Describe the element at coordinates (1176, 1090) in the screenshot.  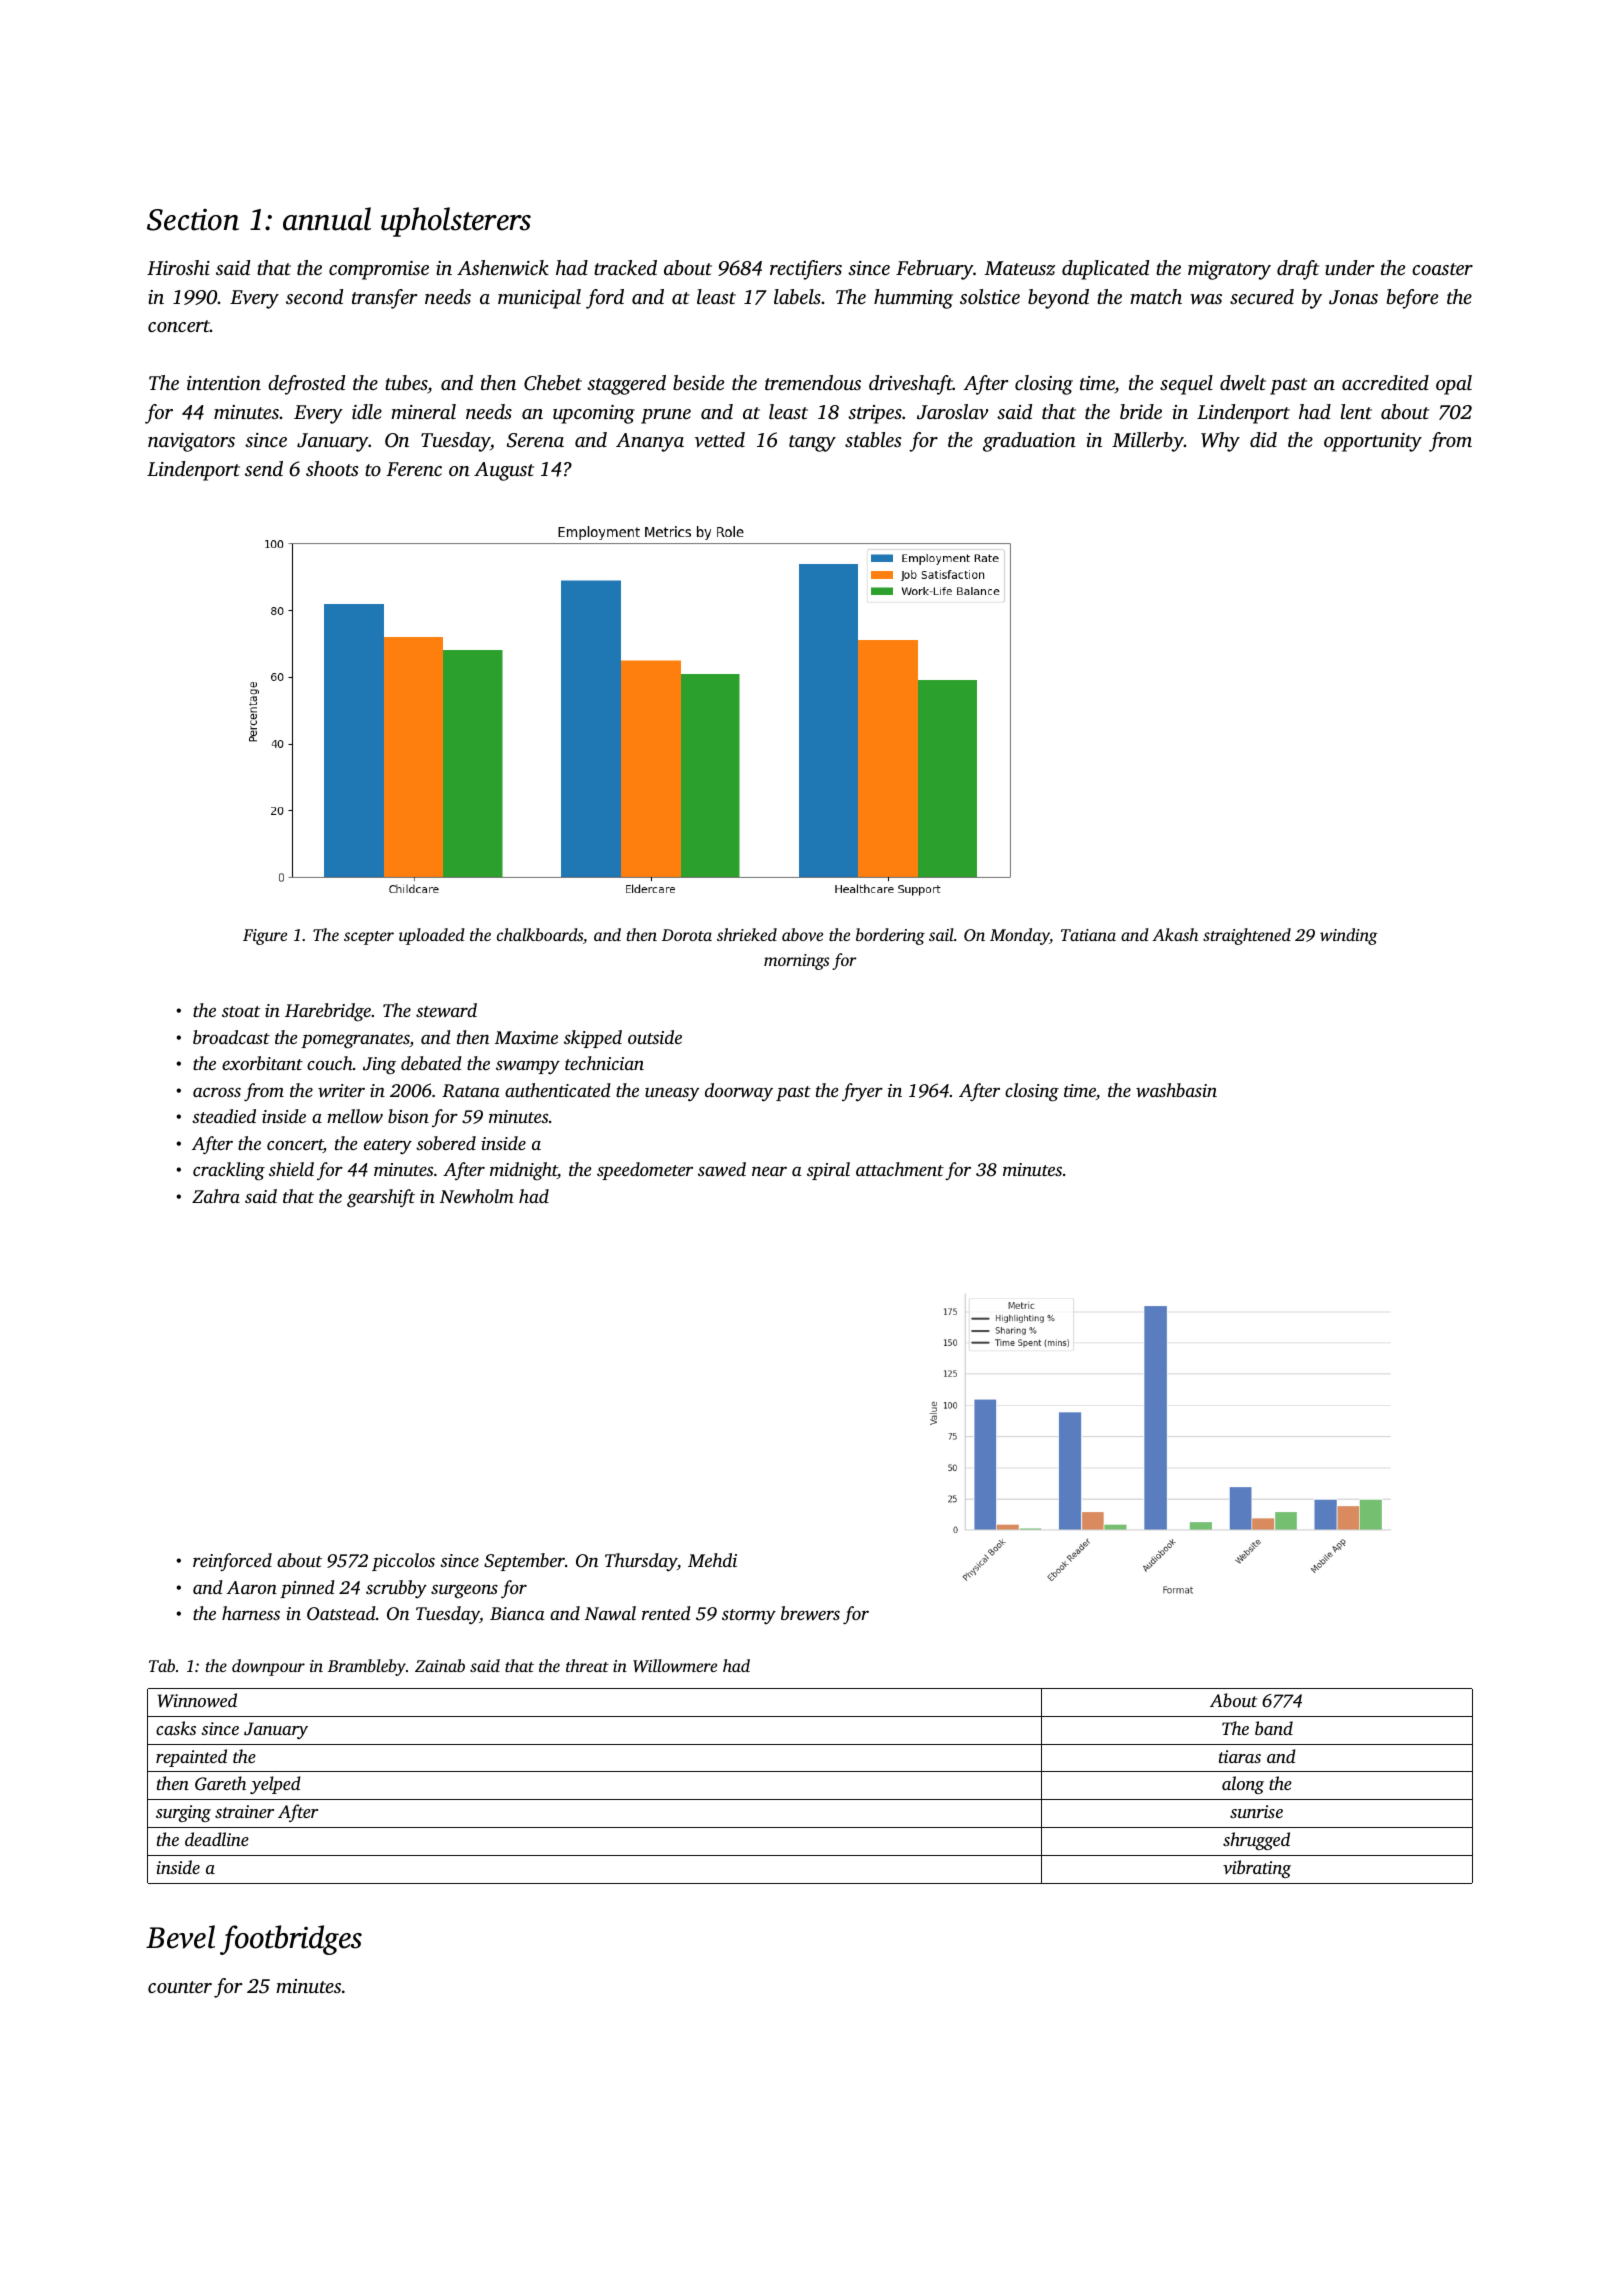
I see `washbasin` at that location.
